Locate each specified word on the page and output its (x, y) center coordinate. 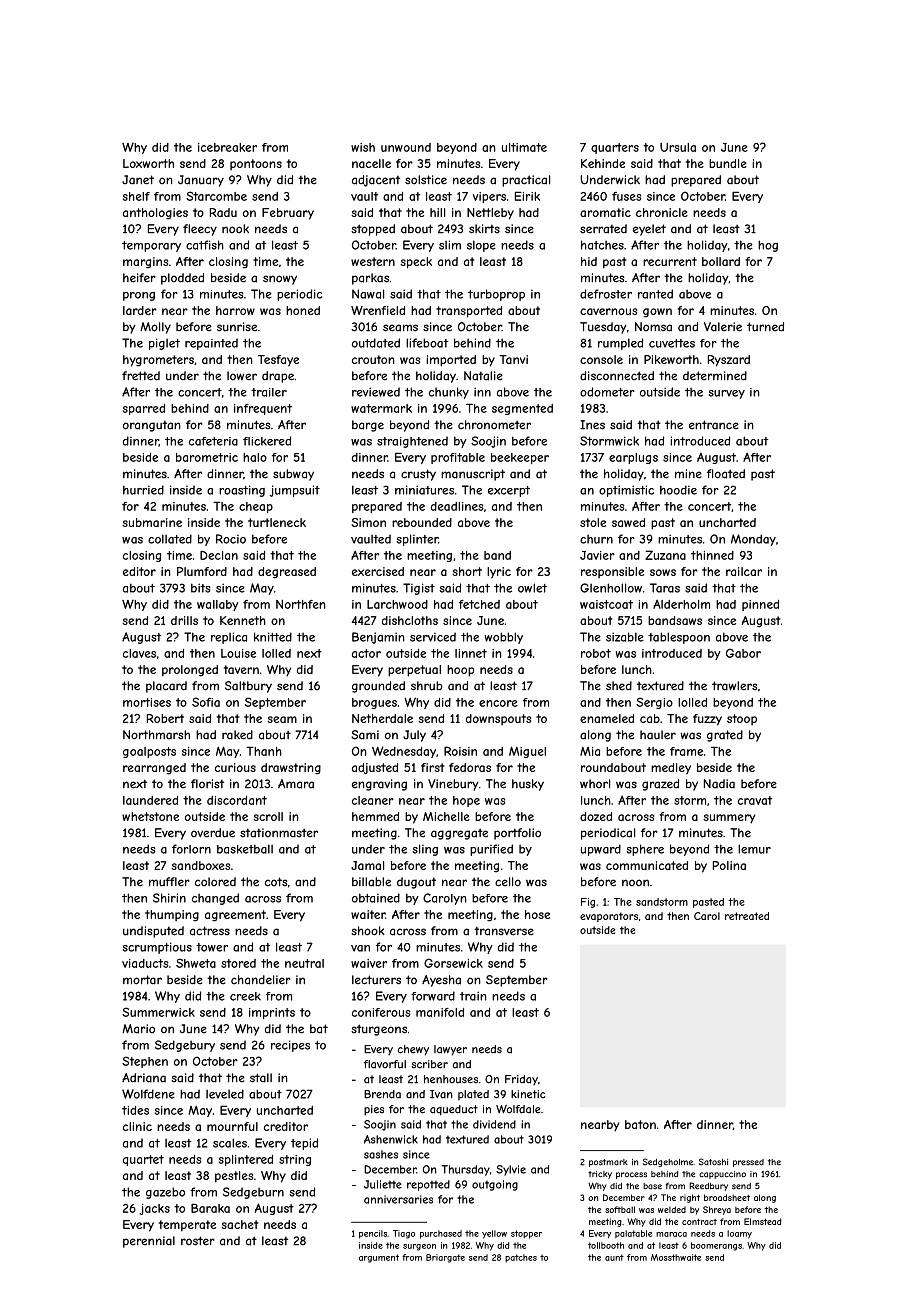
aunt (614, 1257)
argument (379, 1258)
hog (768, 246)
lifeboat (427, 343)
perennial (149, 1242)
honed (303, 310)
